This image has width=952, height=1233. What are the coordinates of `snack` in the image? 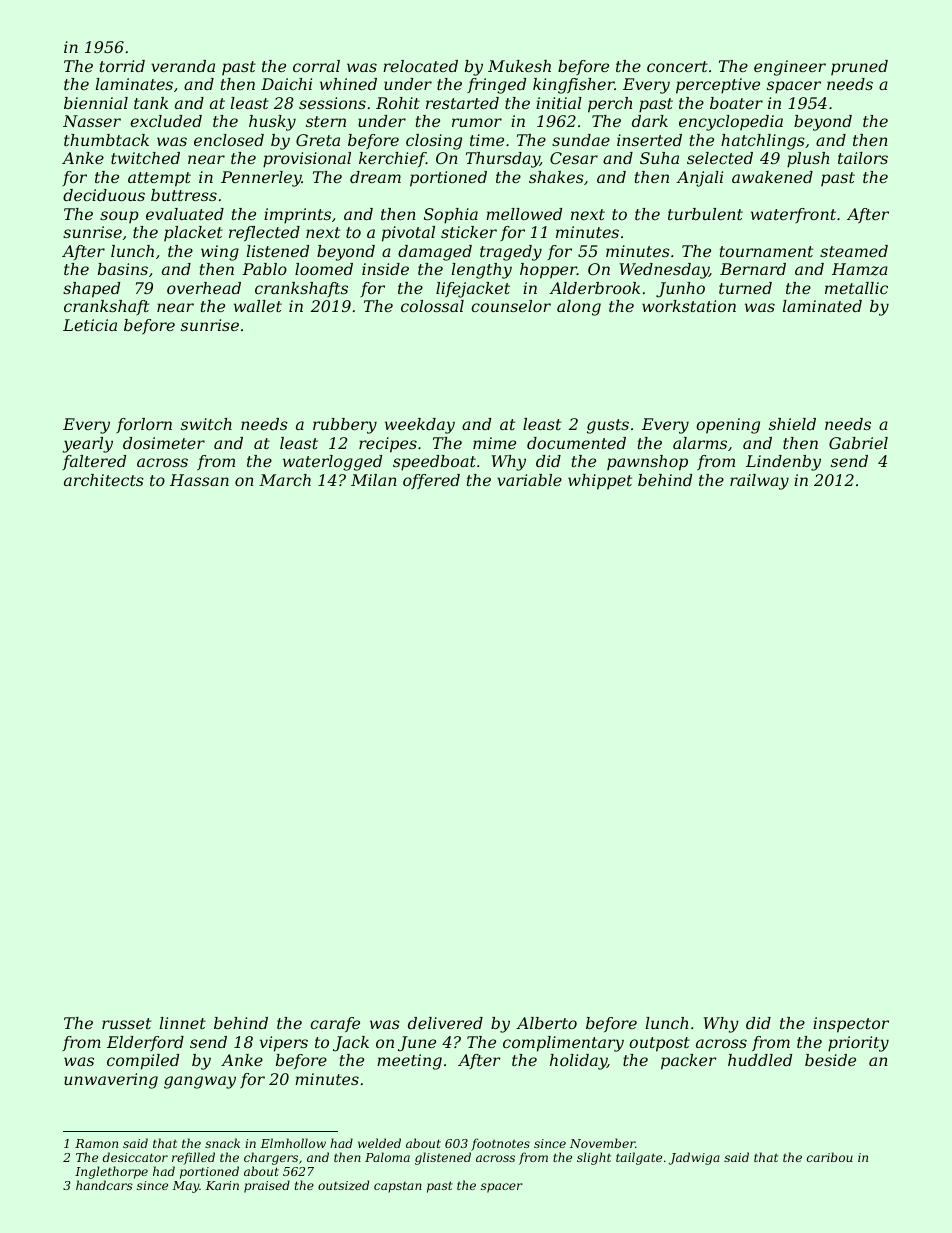 It's located at (222, 1143).
